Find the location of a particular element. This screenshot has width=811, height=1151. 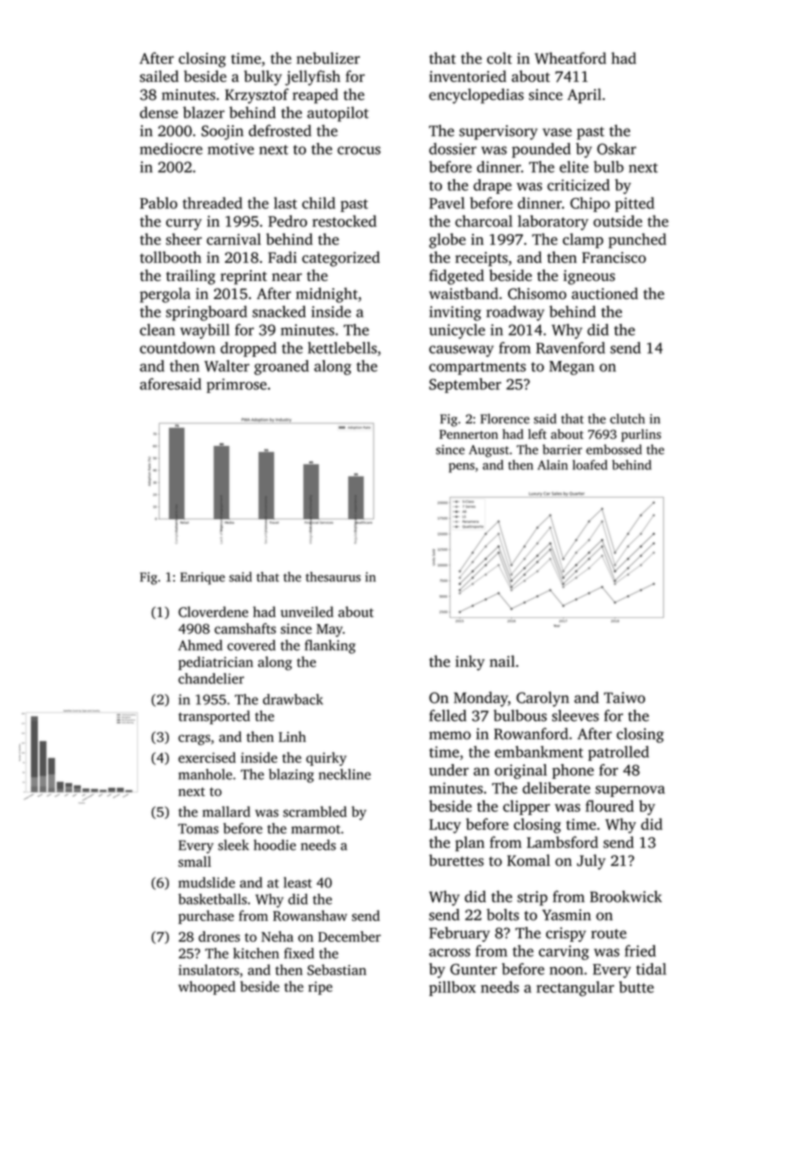

inventoried is located at coordinates (467, 76).
